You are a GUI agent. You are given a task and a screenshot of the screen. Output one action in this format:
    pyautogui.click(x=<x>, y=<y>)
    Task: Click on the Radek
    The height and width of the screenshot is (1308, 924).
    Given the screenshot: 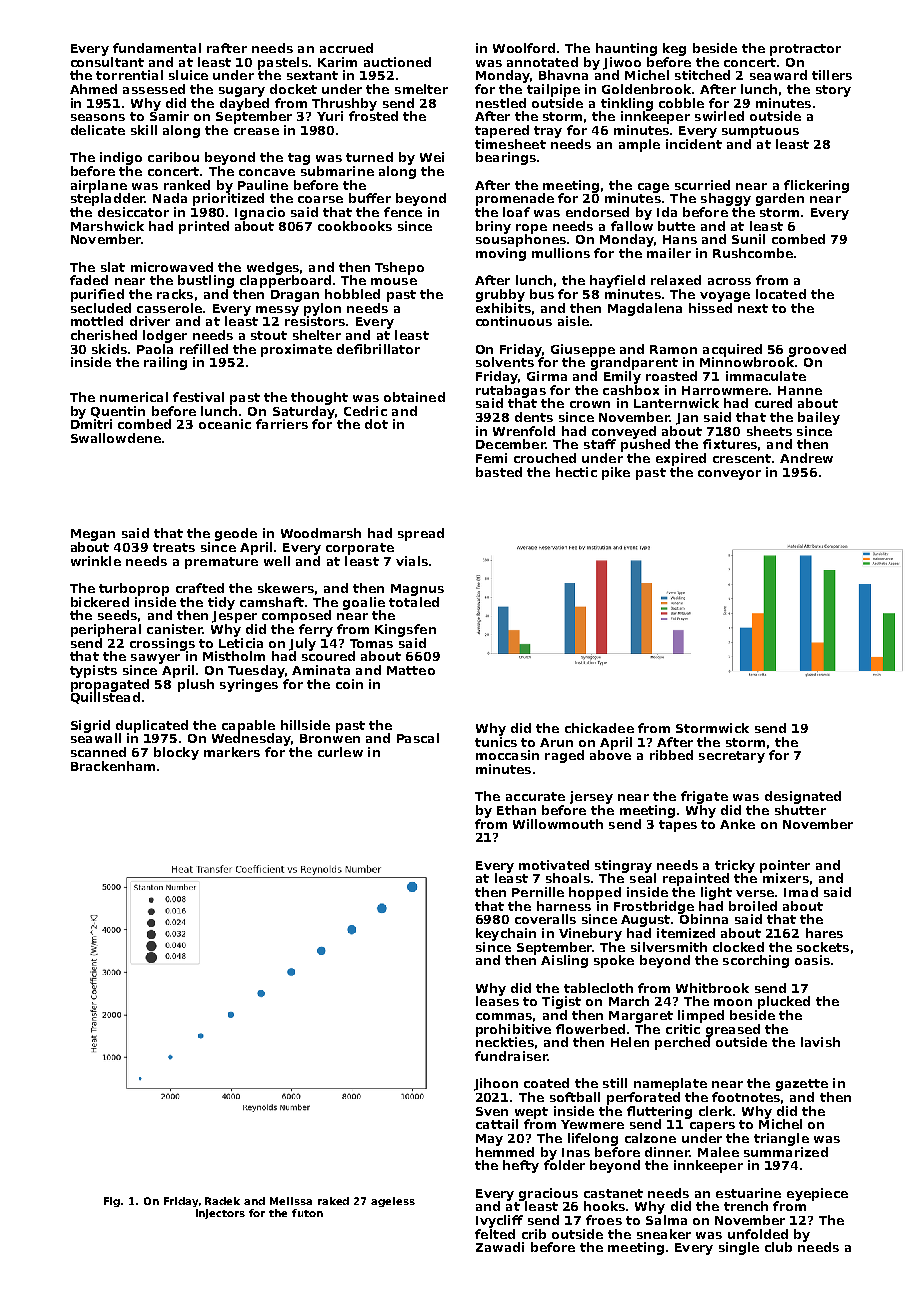 What is the action you would take?
    pyautogui.click(x=222, y=1201)
